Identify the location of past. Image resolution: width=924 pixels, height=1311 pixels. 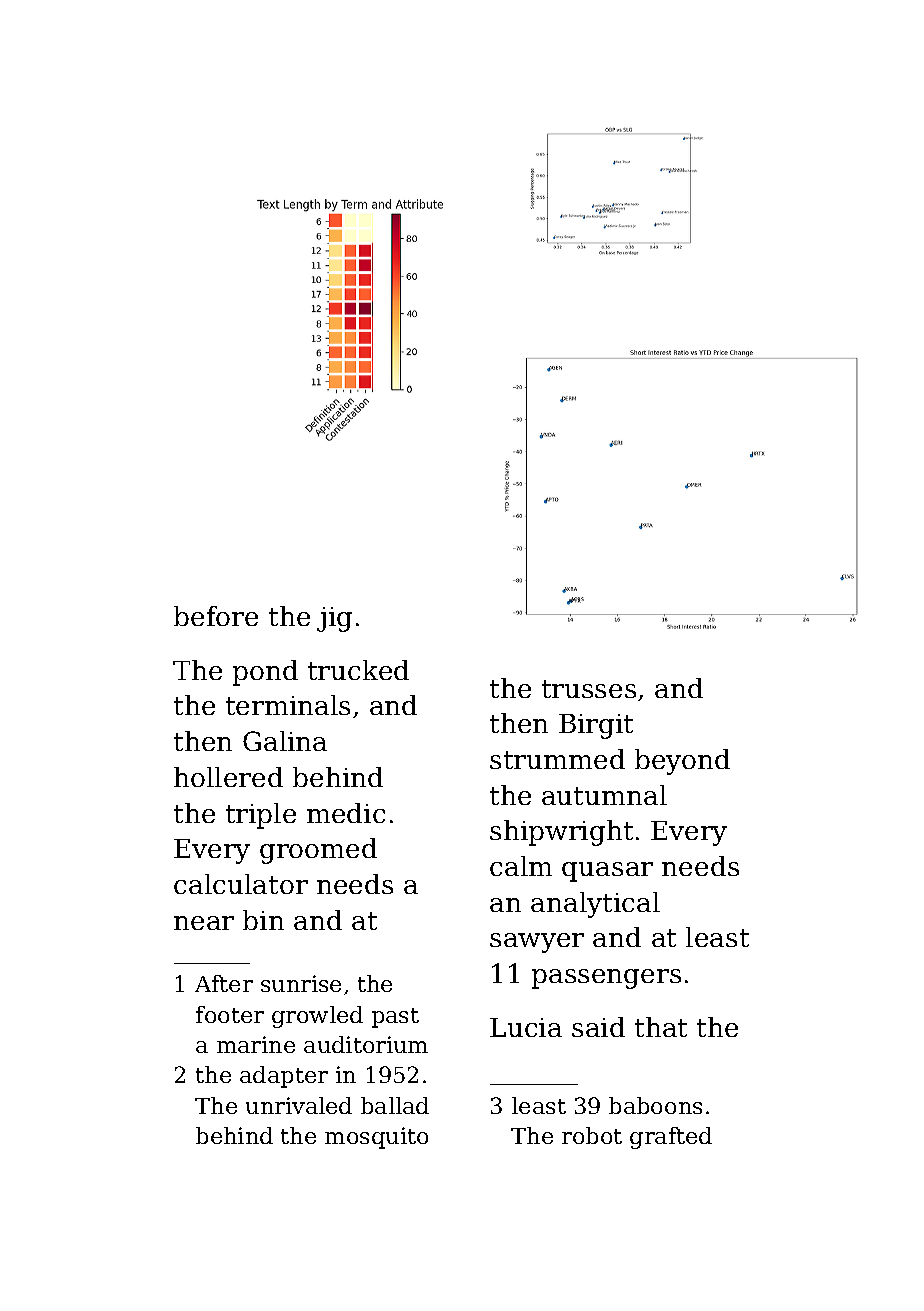
(395, 1018).
